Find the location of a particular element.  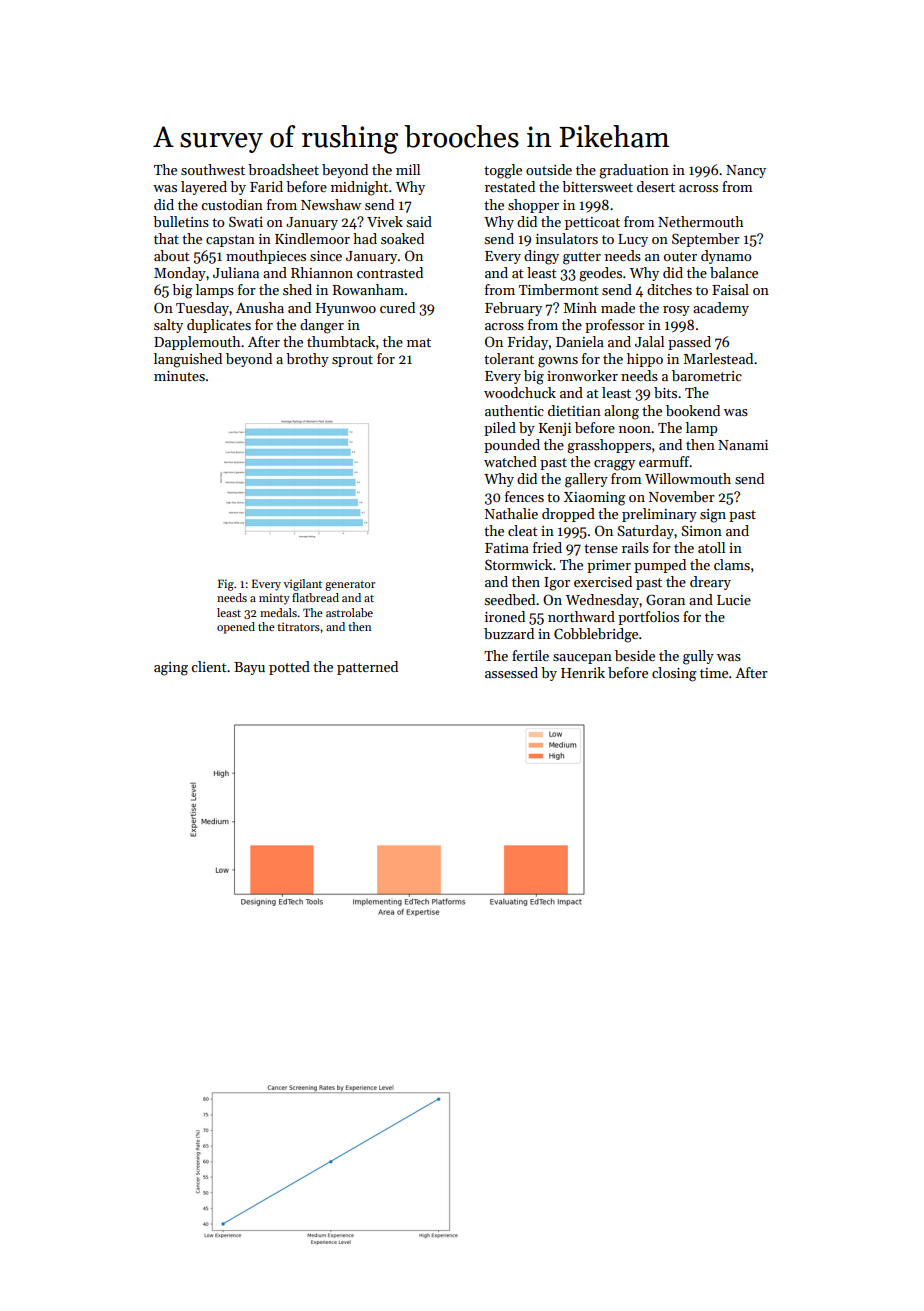

toggle is located at coordinates (503, 171).
